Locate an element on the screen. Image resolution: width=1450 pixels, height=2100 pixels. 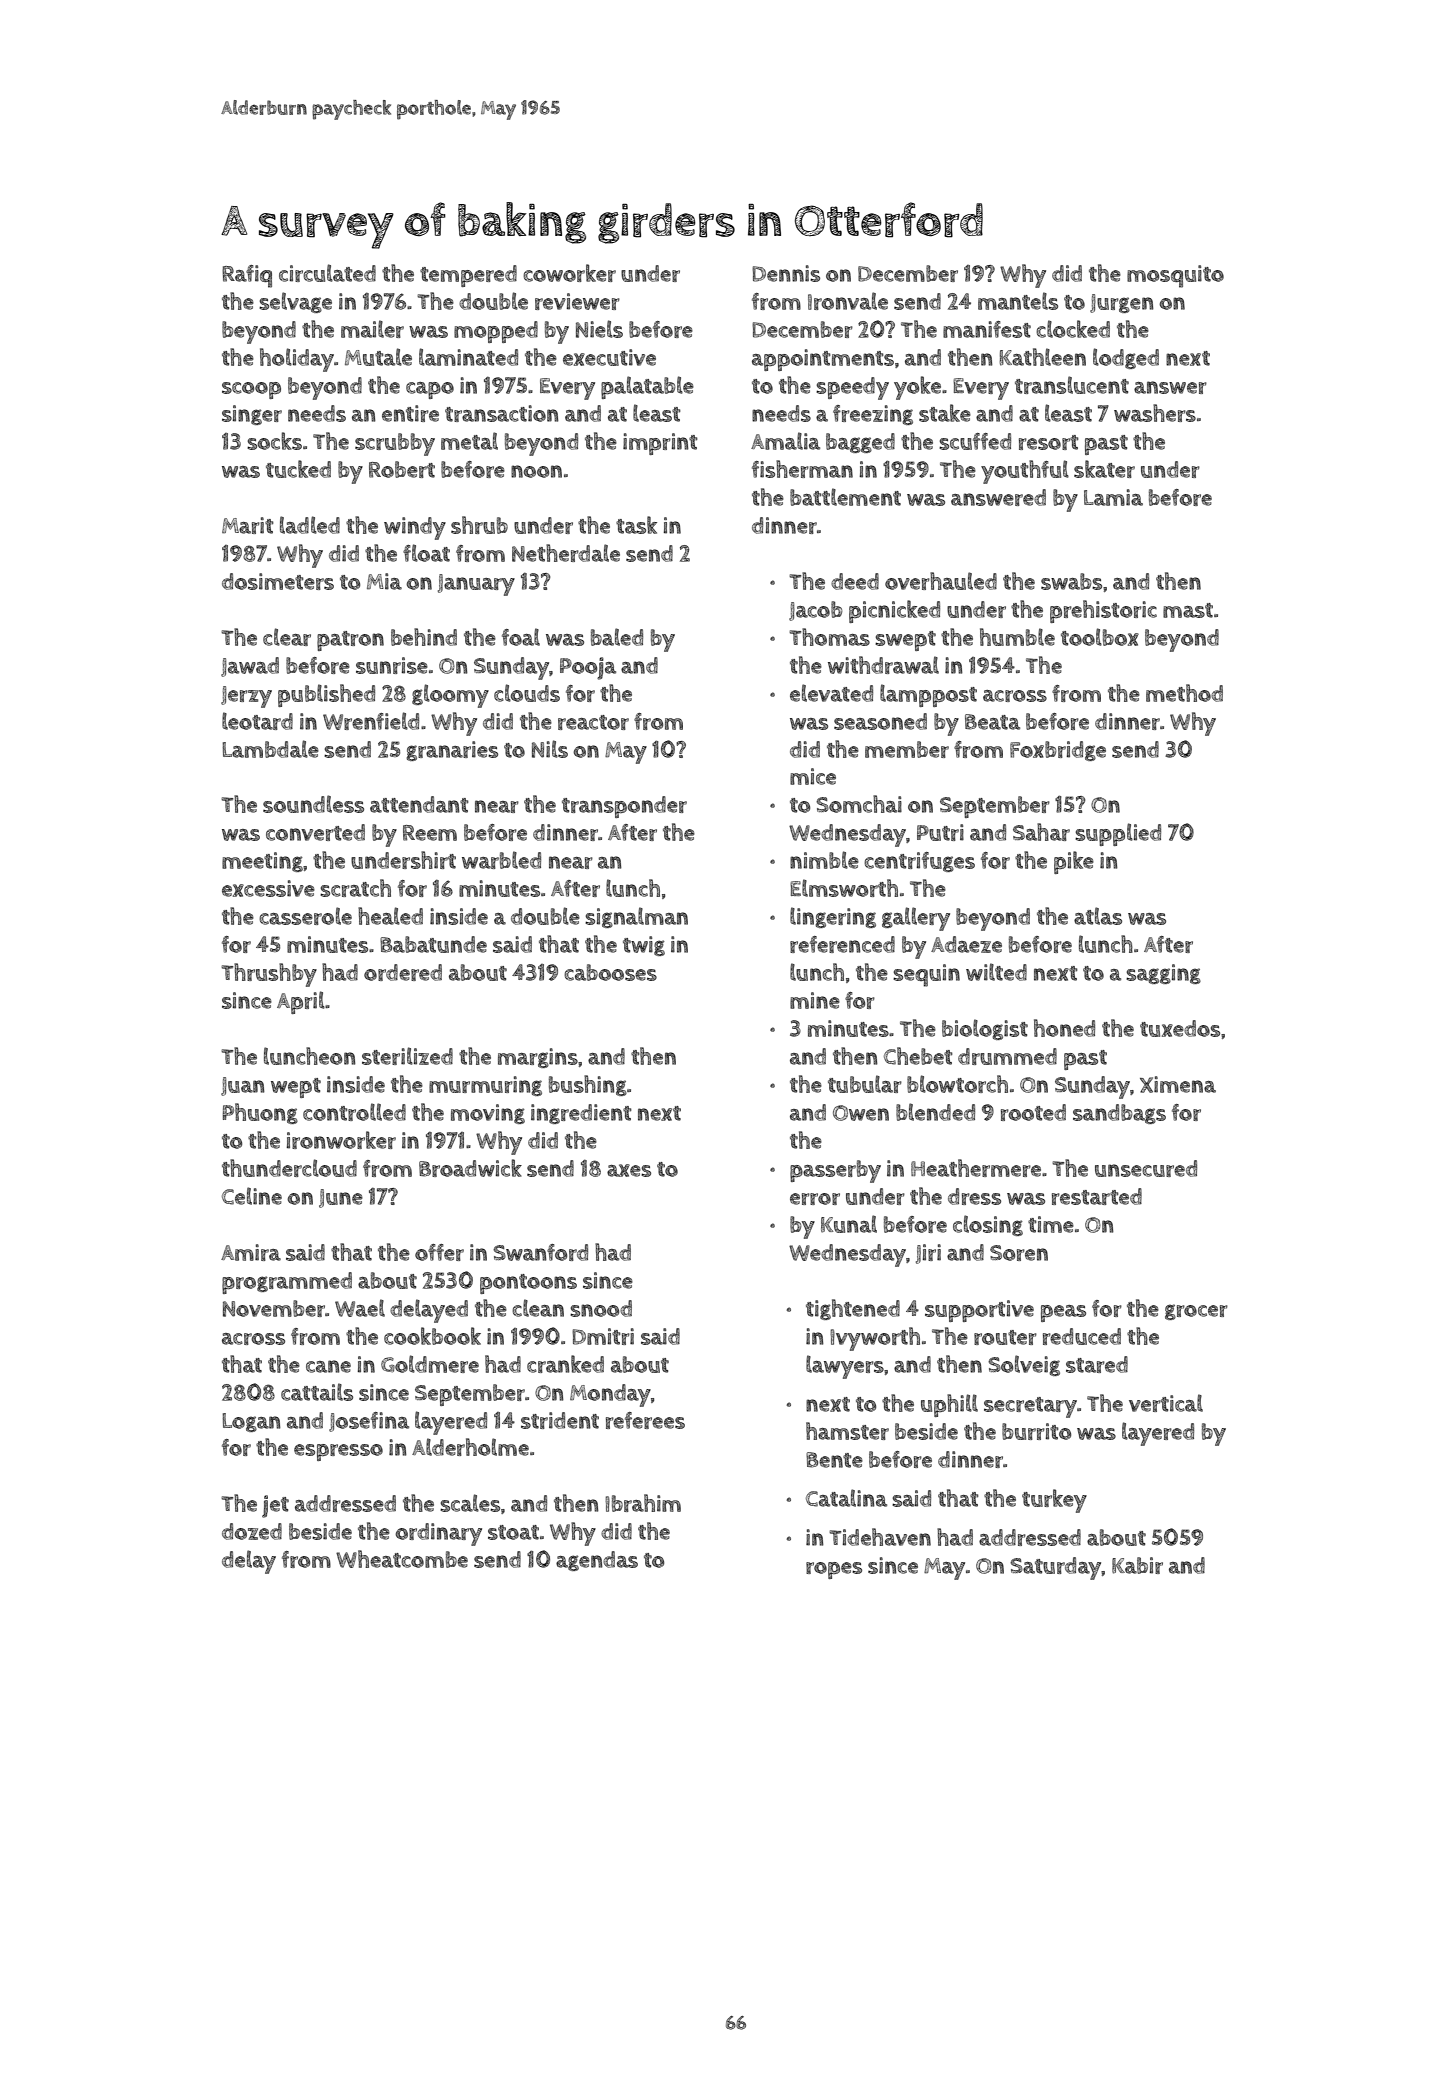
leotard is located at coordinates (257, 721).
